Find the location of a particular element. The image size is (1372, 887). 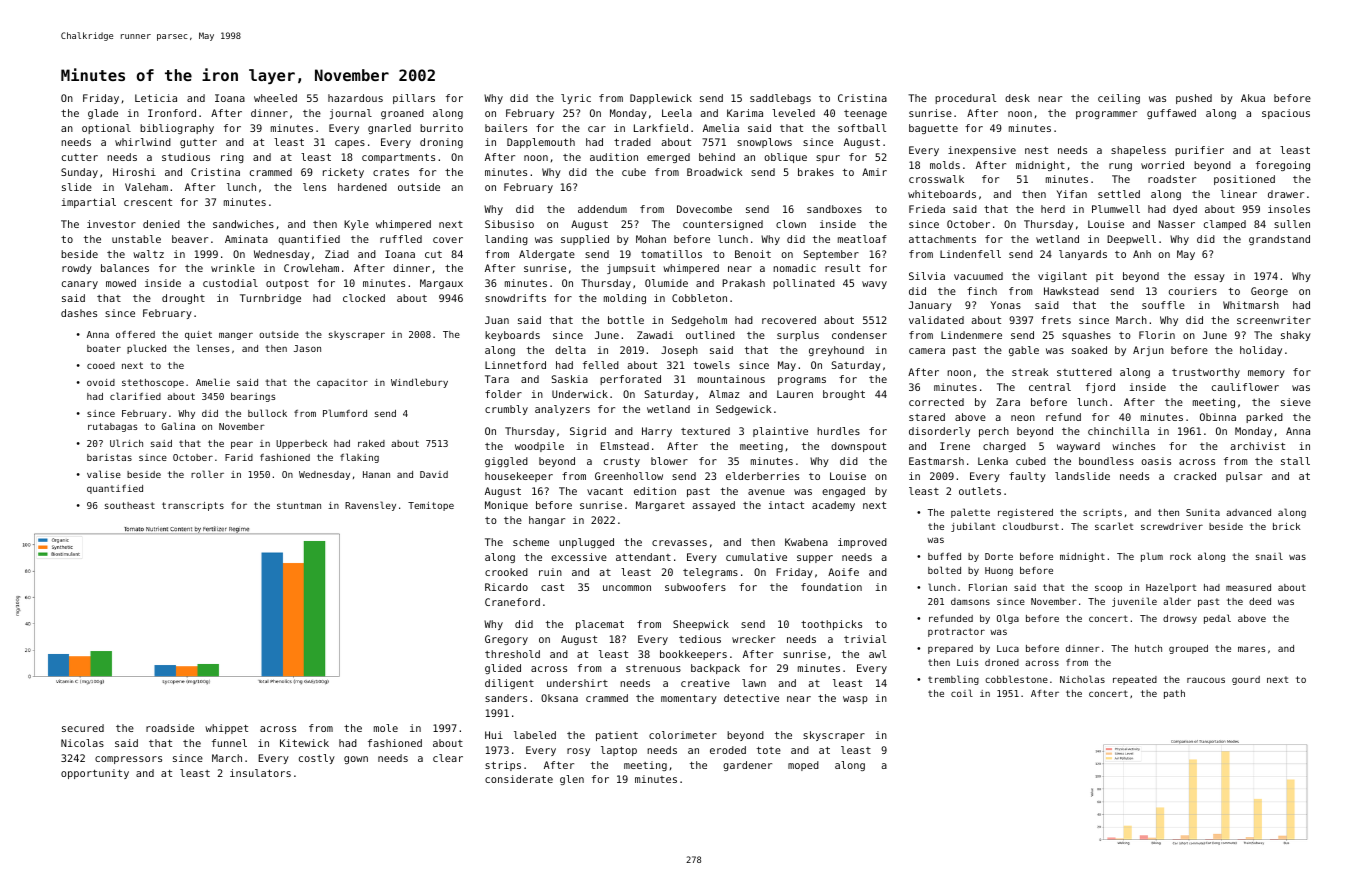

cauliflower is located at coordinates (1245, 387).
